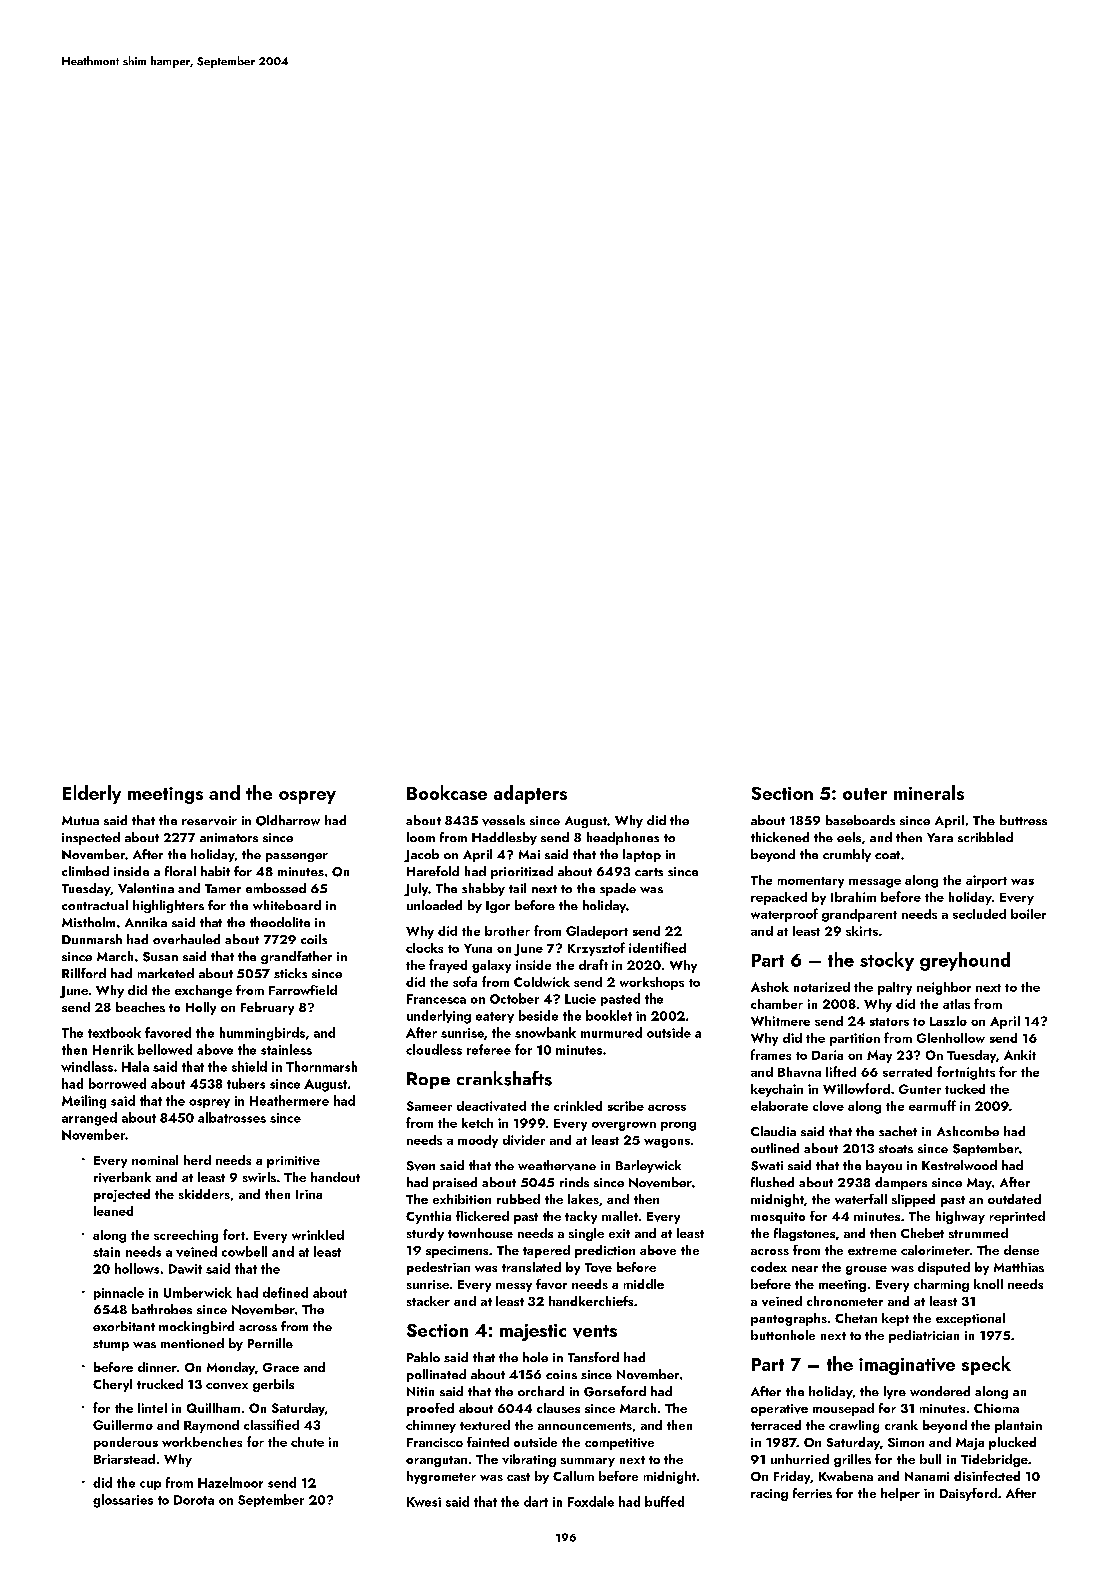 Image resolution: width=1111 pixels, height=1571 pixels. What do you see at coordinates (895, 988) in the screenshot?
I see `paltry` at bounding box center [895, 988].
